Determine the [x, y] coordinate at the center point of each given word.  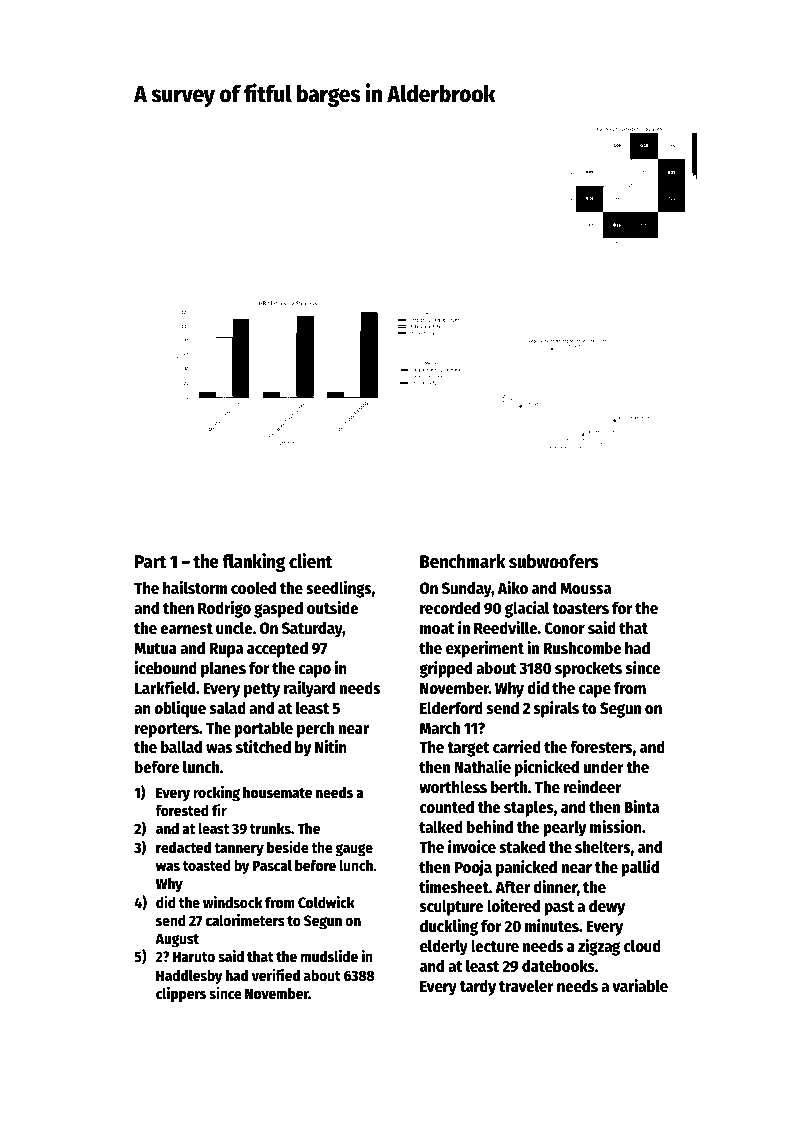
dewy [607, 907]
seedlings [338, 589]
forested [182, 810]
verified [275, 975]
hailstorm [195, 587]
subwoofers [554, 561]
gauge [354, 850]
